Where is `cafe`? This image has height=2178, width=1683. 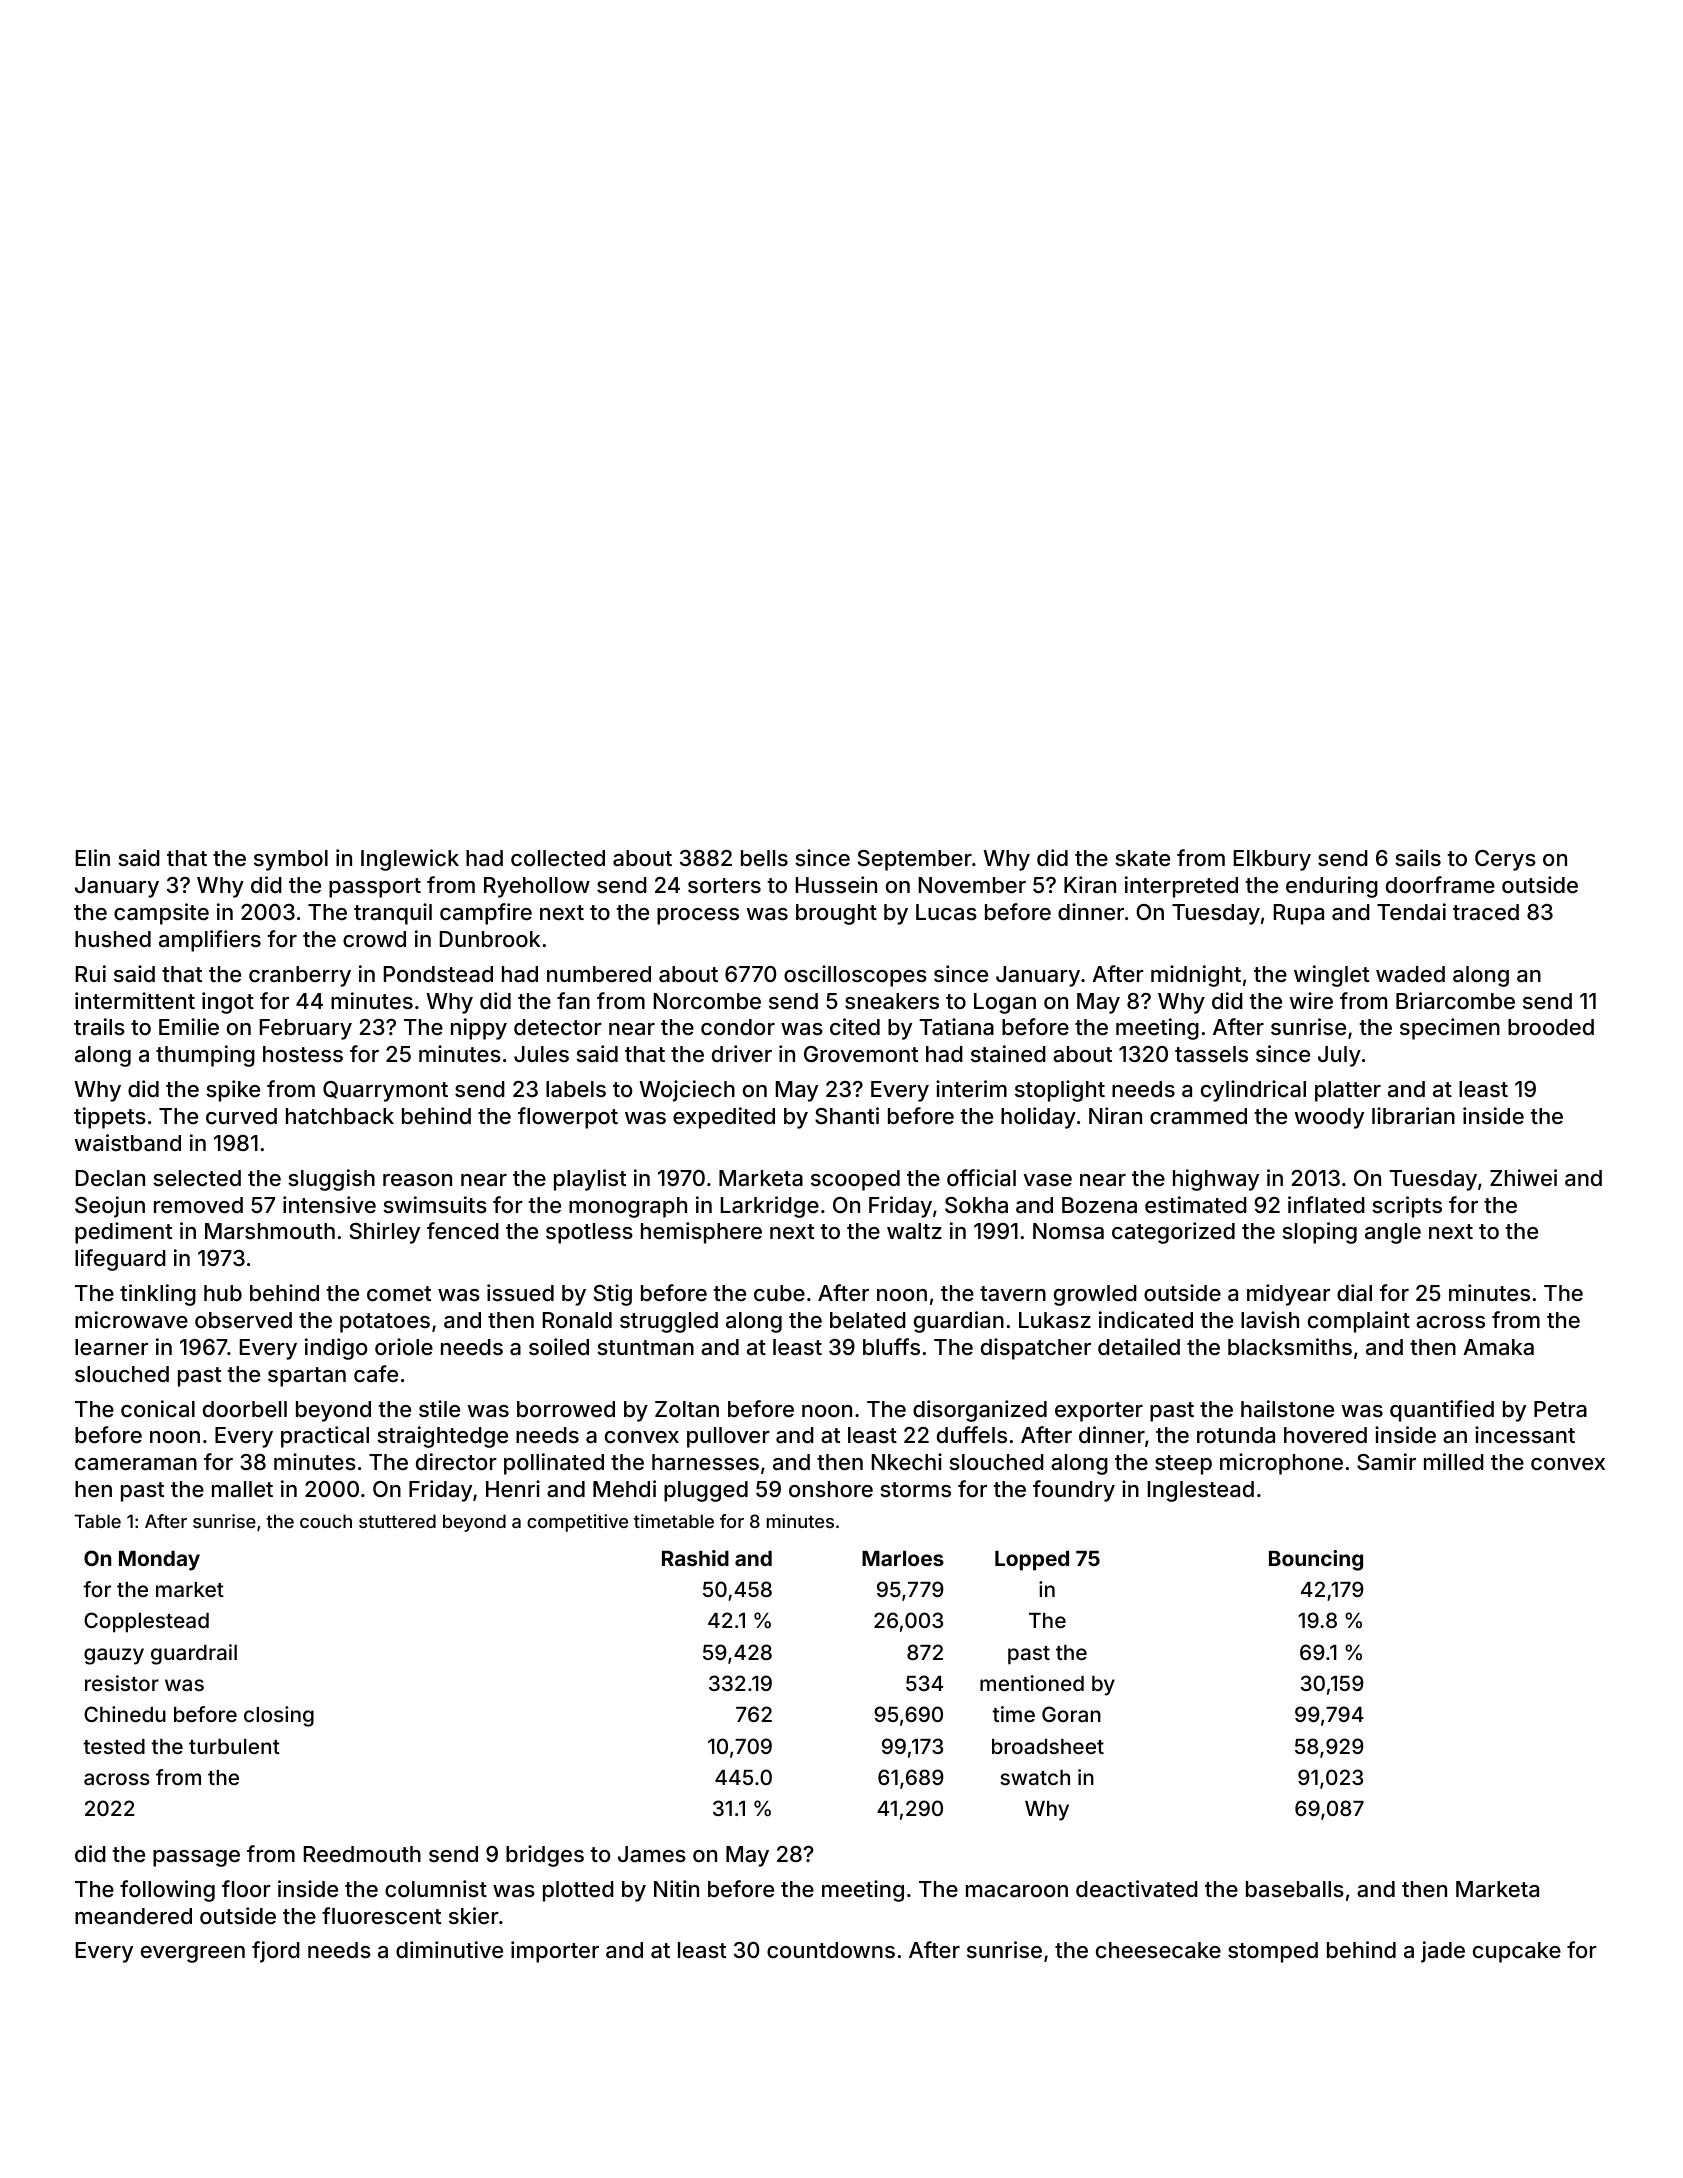
cafe is located at coordinates (376, 1373).
